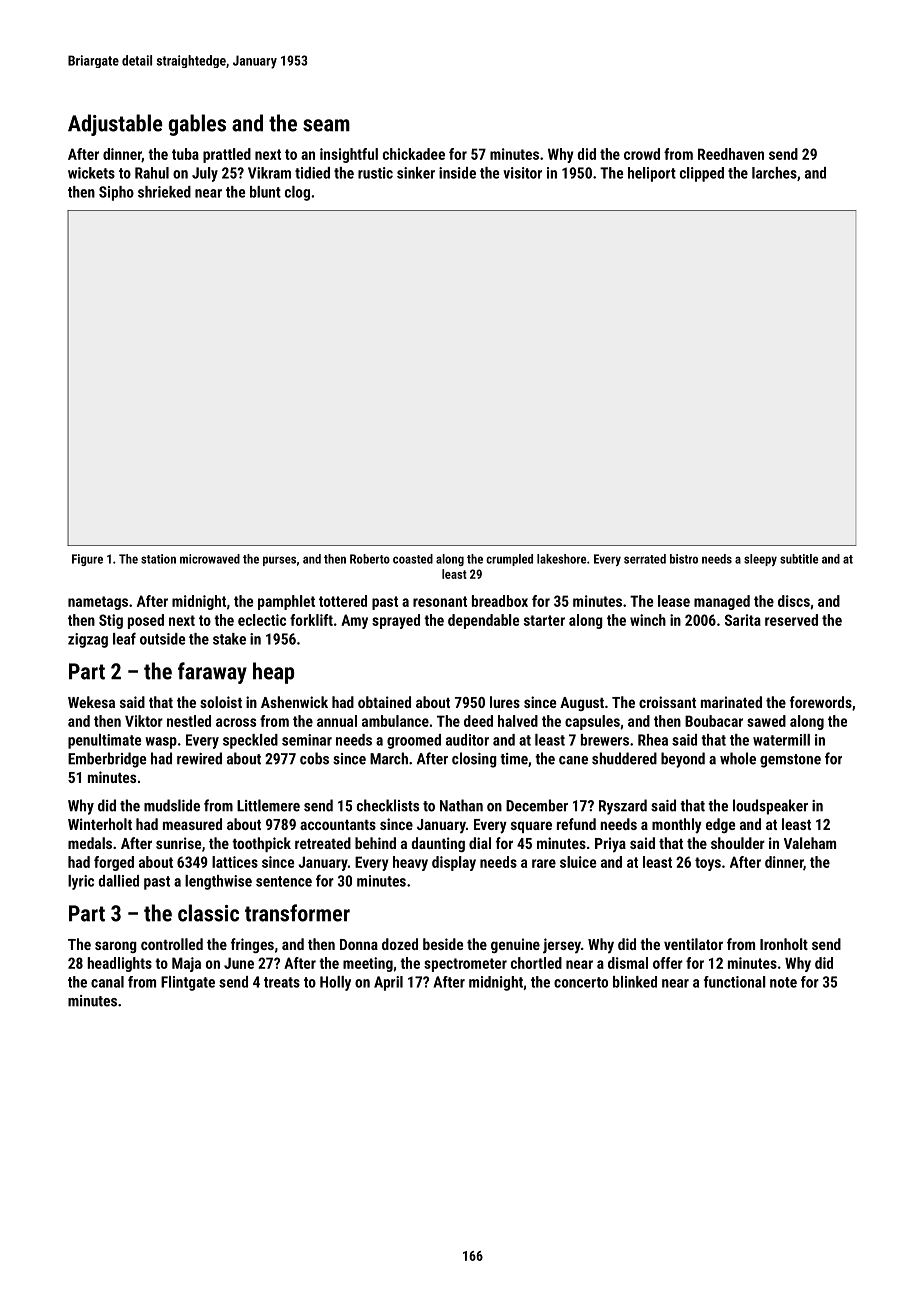 Image resolution: width=924 pixels, height=1308 pixels. Describe the element at coordinates (282, 982) in the screenshot. I see `treats` at that location.
